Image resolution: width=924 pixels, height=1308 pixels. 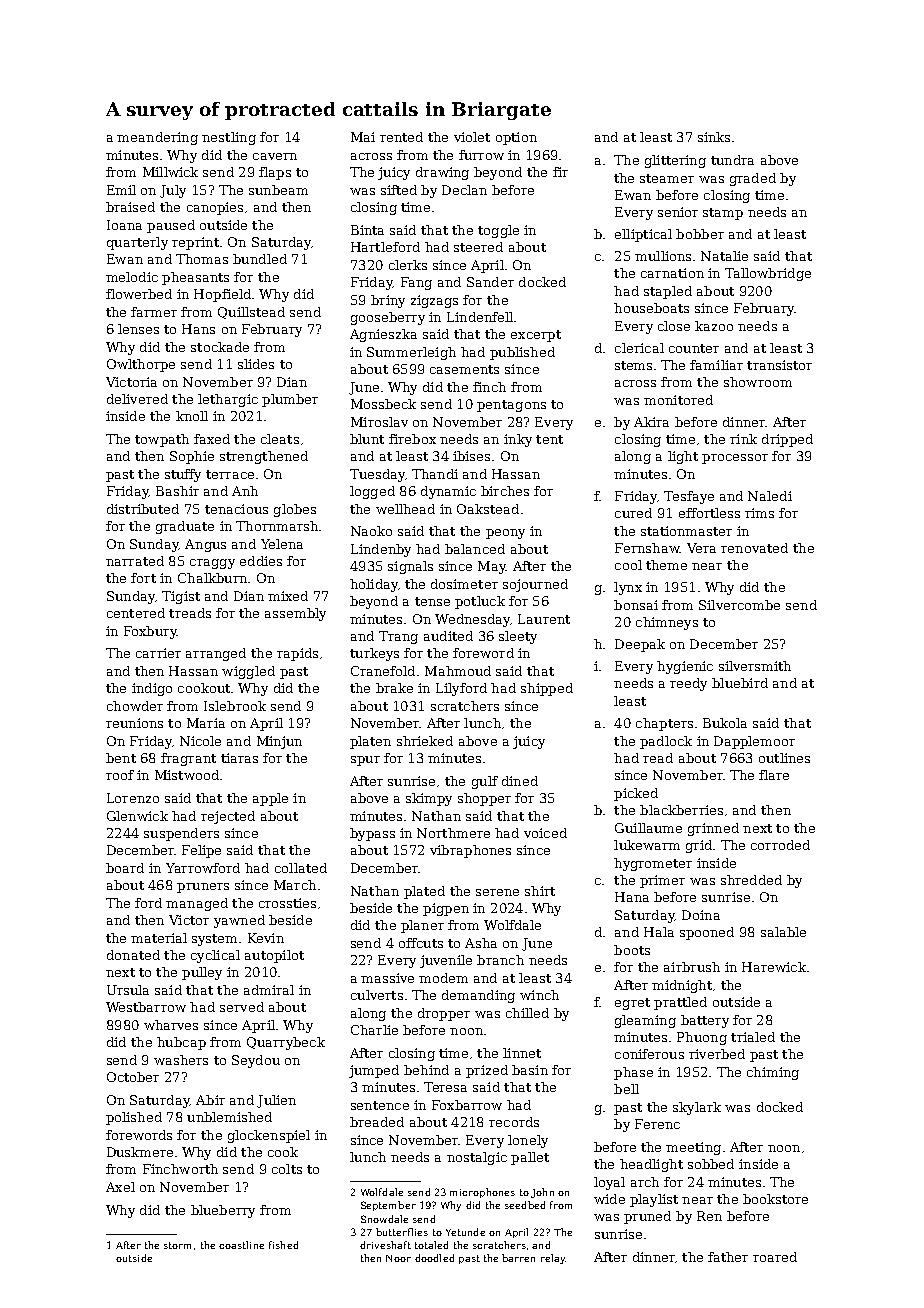 What do you see at coordinates (134, 723) in the screenshot?
I see `reunions` at bounding box center [134, 723].
